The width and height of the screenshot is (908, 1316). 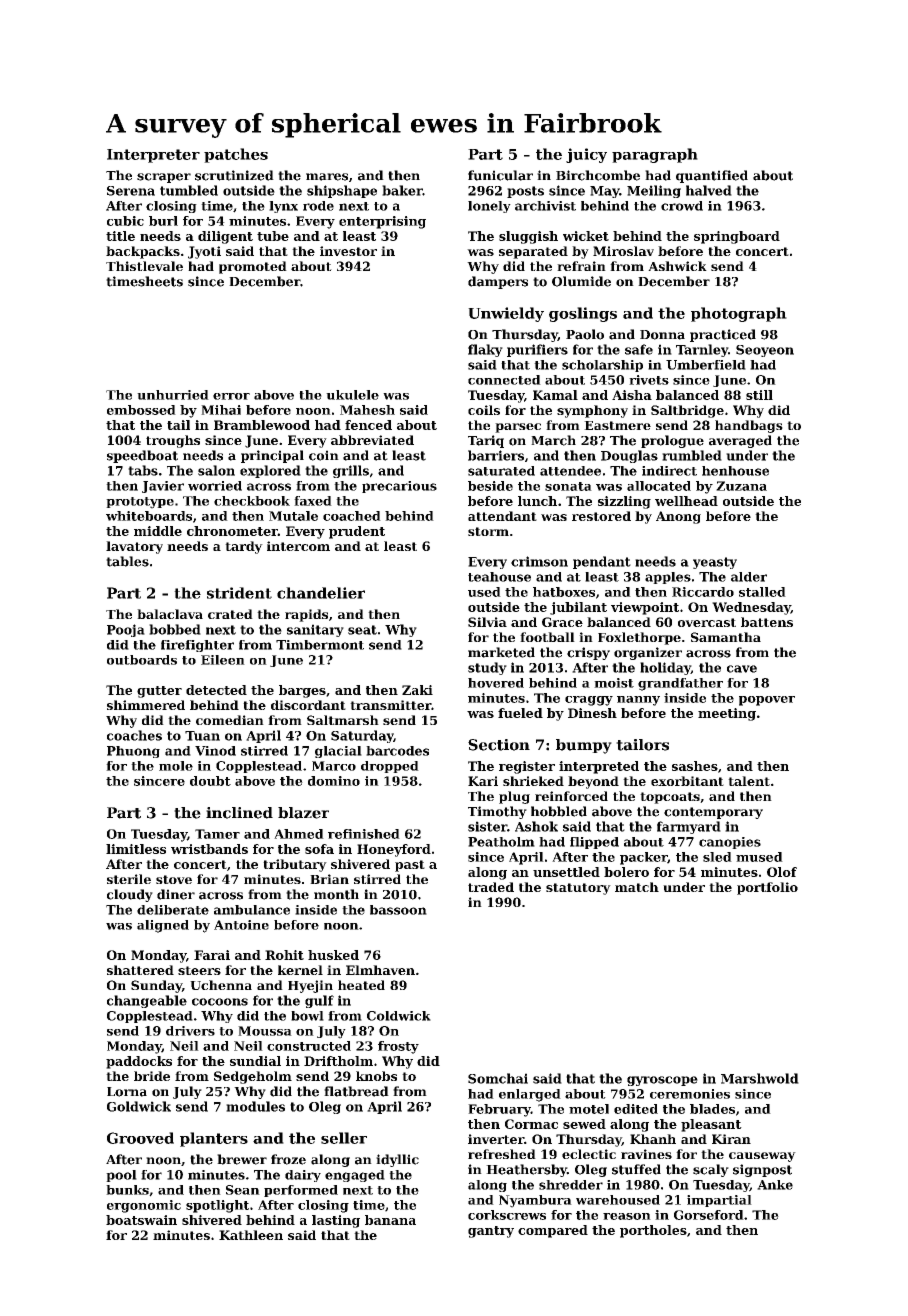 I want to click on dropped, so click(x=390, y=767).
